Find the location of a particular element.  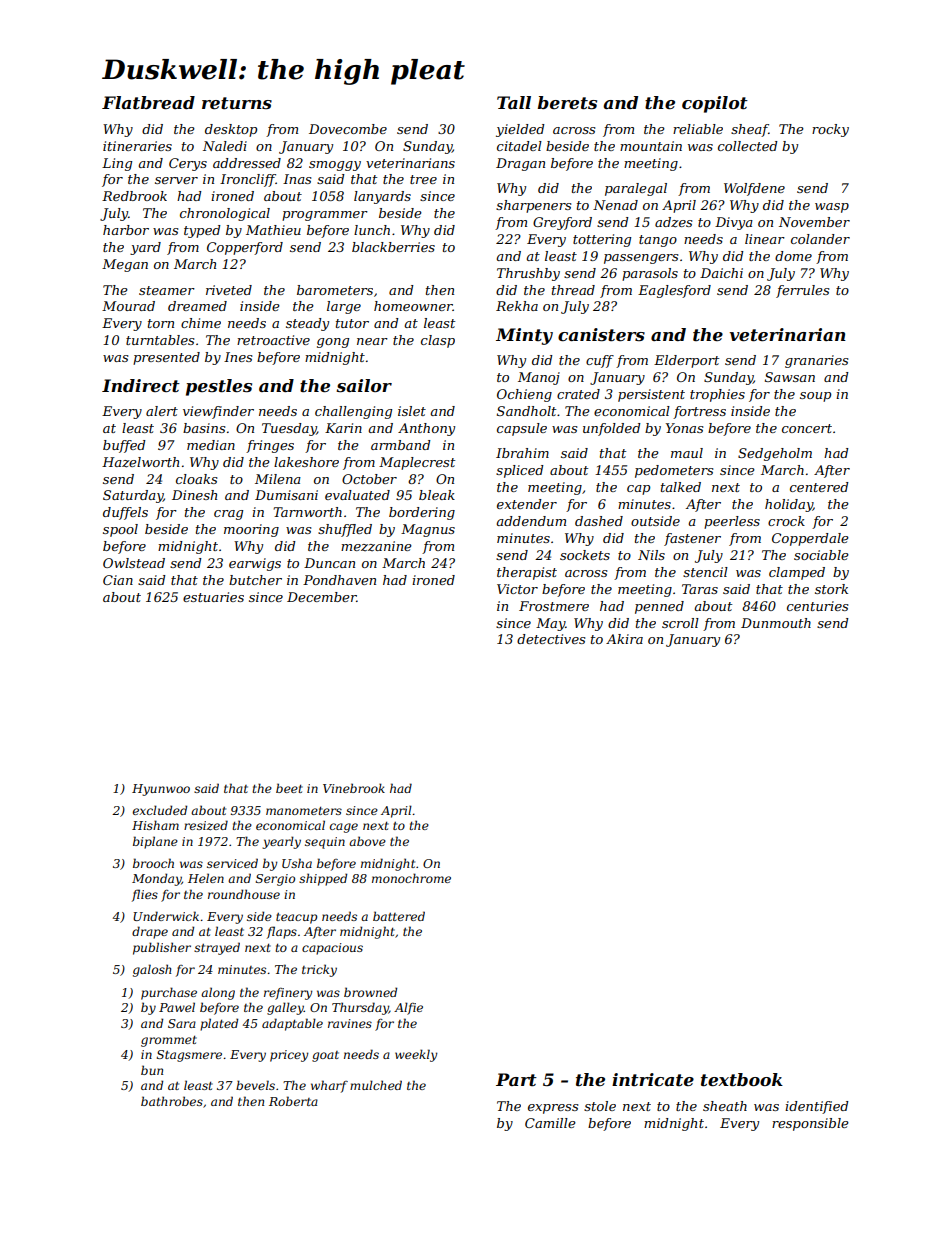

spool is located at coordinates (120, 530).
